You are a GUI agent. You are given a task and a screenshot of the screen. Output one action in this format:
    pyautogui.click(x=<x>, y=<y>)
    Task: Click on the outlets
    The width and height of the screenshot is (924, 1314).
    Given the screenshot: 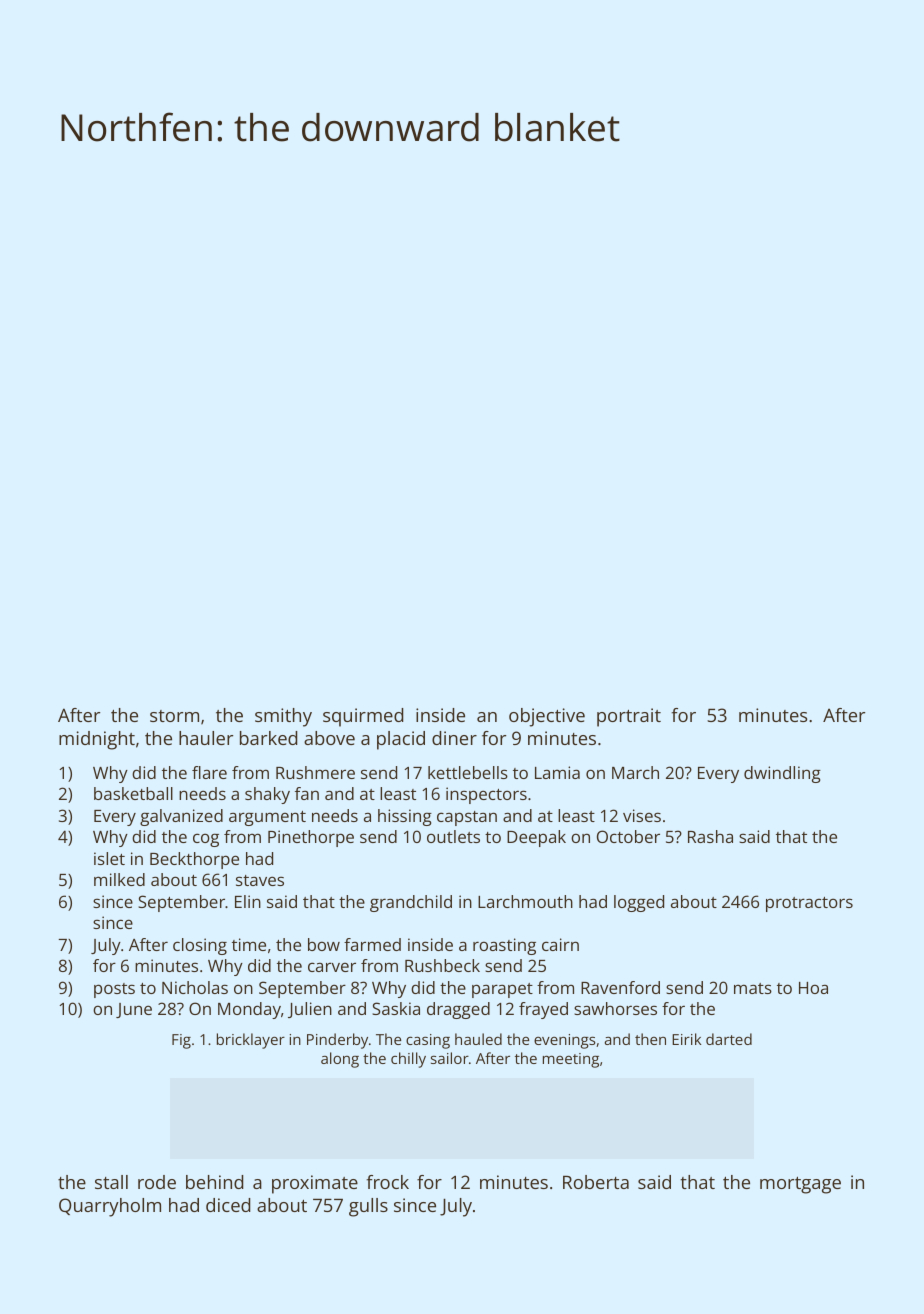 What is the action you would take?
    pyautogui.click(x=453, y=836)
